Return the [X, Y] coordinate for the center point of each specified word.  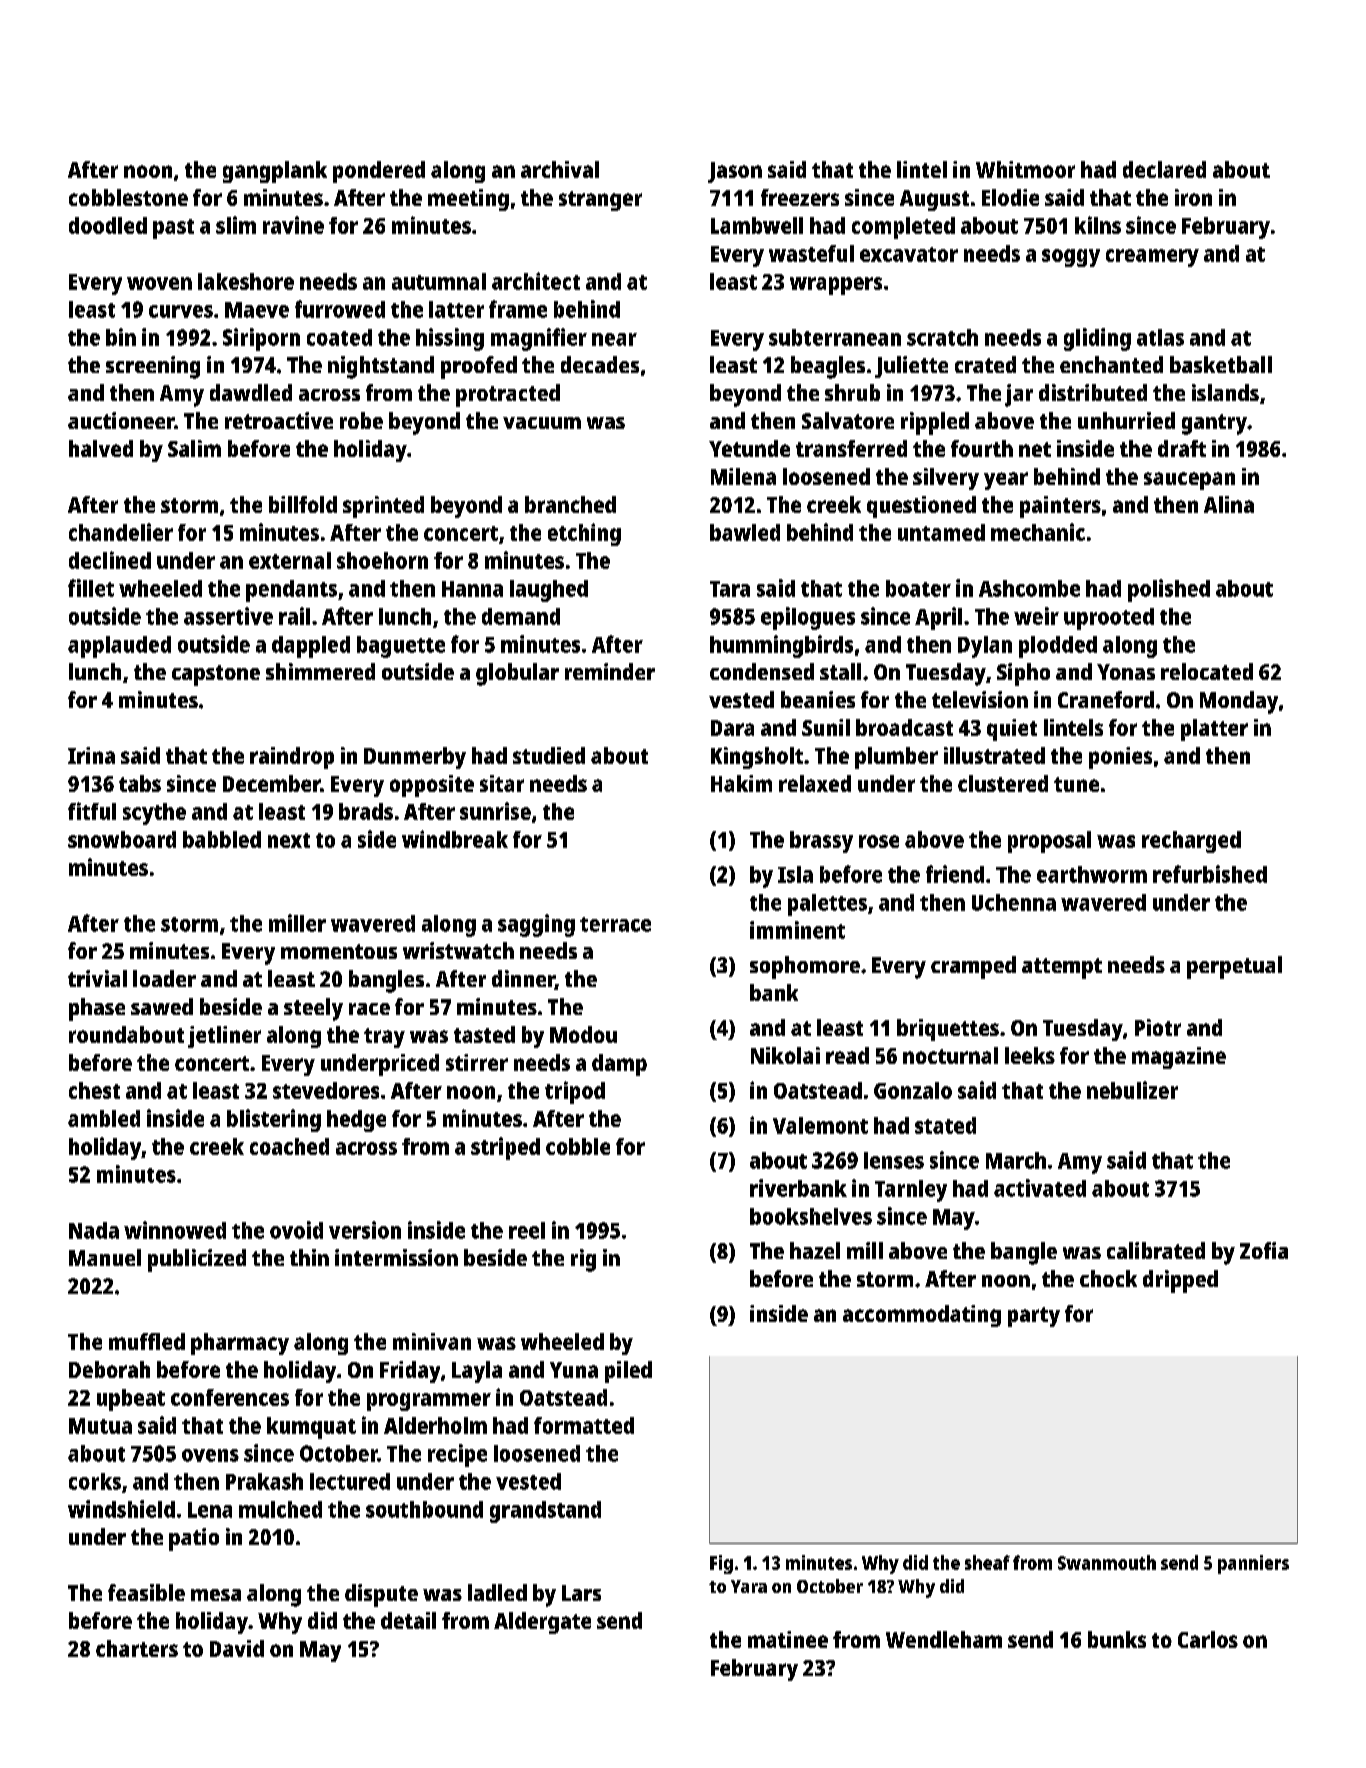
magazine [1179, 1058]
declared [1164, 169]
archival [560, 169]
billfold [303, 504]
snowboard [122, 839]
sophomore [805, 967]
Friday [410, 1372]
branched [570, 504]
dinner [523, 980]
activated [1040, 1188]
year [1006, 481]
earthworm [1092, 874]
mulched [280, 1509]
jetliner [224, 1037]
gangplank [275, 172]
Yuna [574, 1370]
